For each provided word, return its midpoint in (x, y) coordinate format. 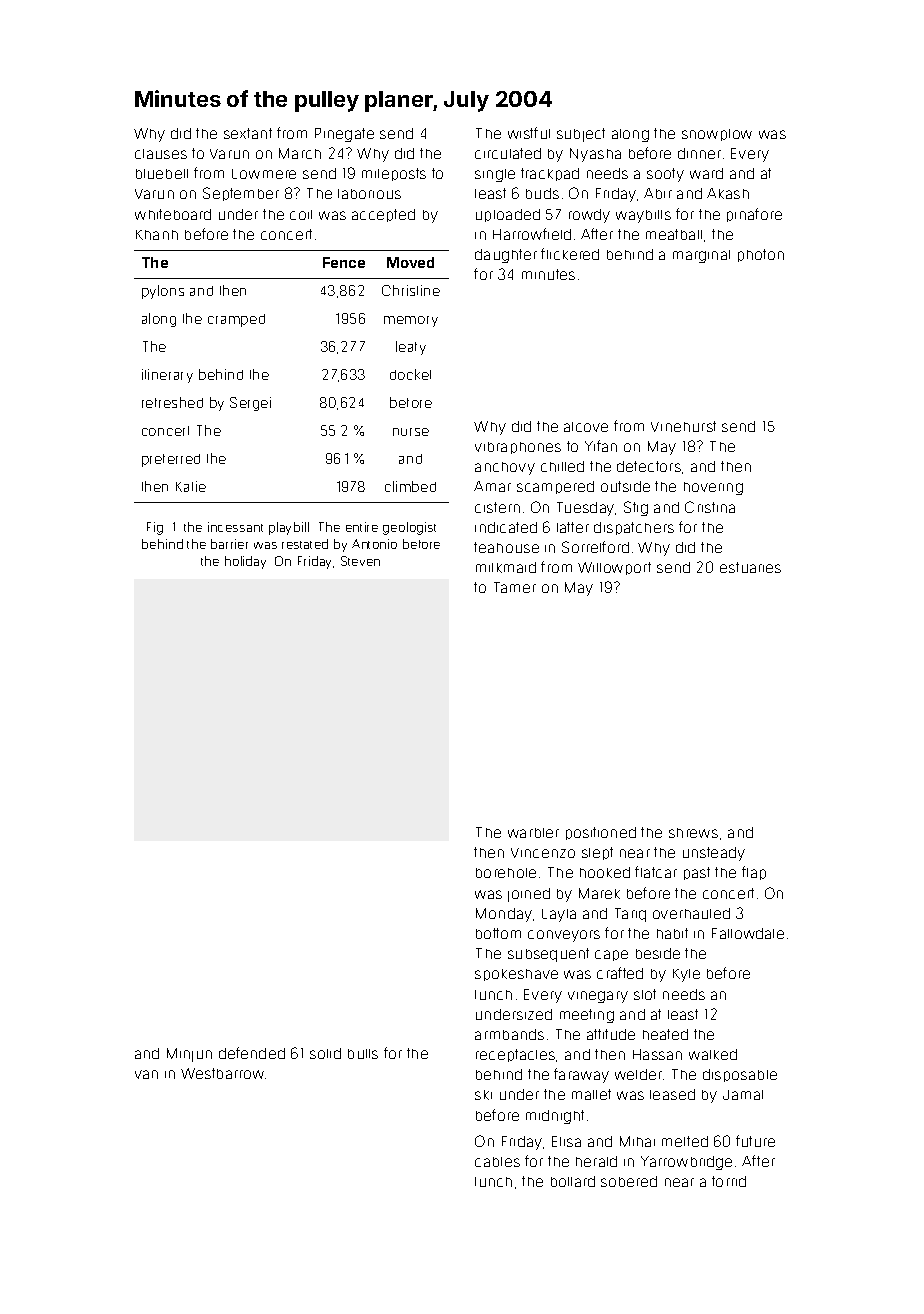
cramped (236, 320)
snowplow (717, 135)
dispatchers (634, 528)
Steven (360, 561)
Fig (155, 528)
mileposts (394, 174)
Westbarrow (222, 1073)
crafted (620, 973)
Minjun (189, 1055)
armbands (509, 1034)
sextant (248, 133)
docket (410, 374)
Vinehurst (683, 426)
